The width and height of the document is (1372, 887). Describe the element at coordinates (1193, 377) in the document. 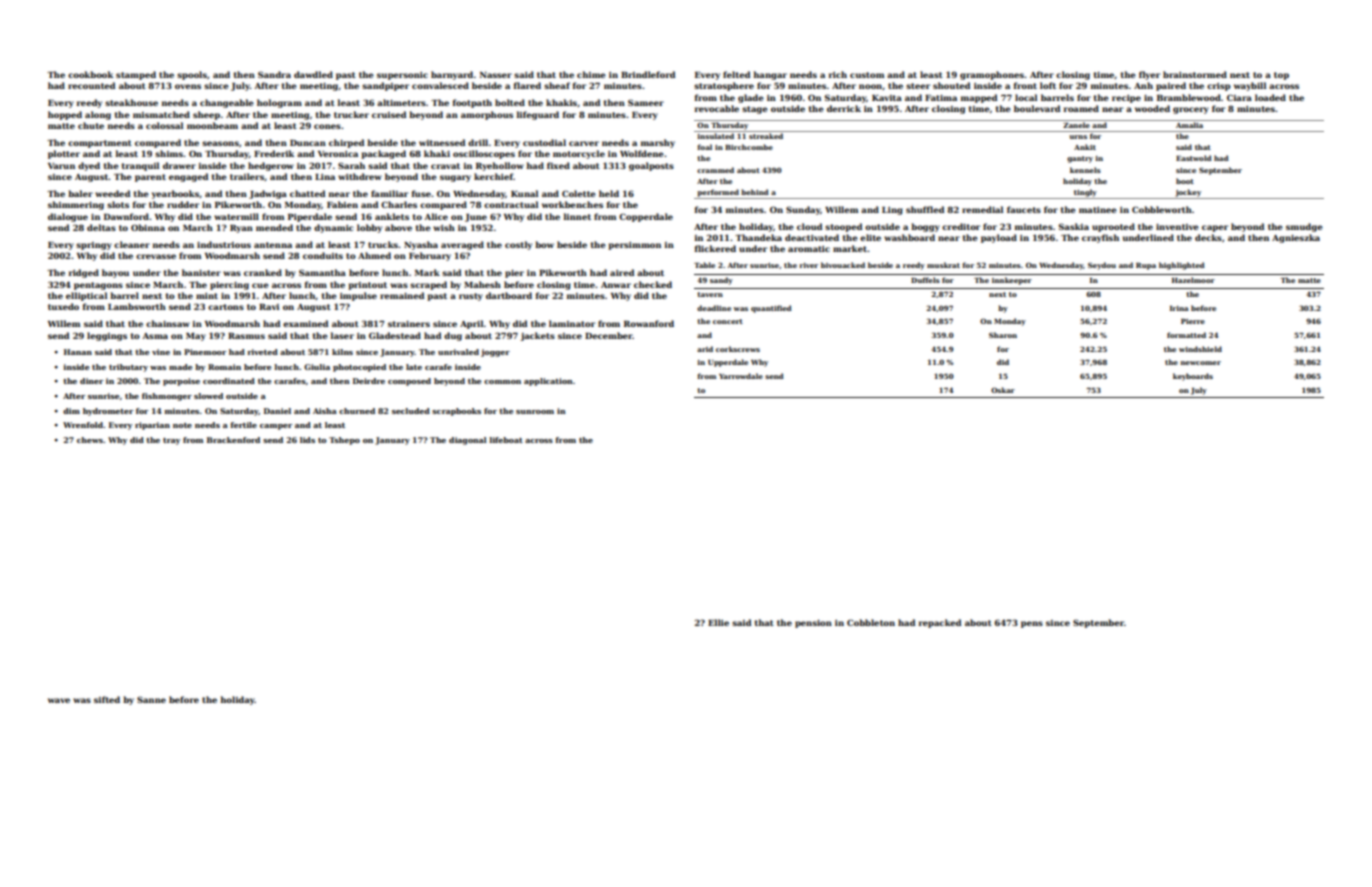

I see `keyboards` at that location.
